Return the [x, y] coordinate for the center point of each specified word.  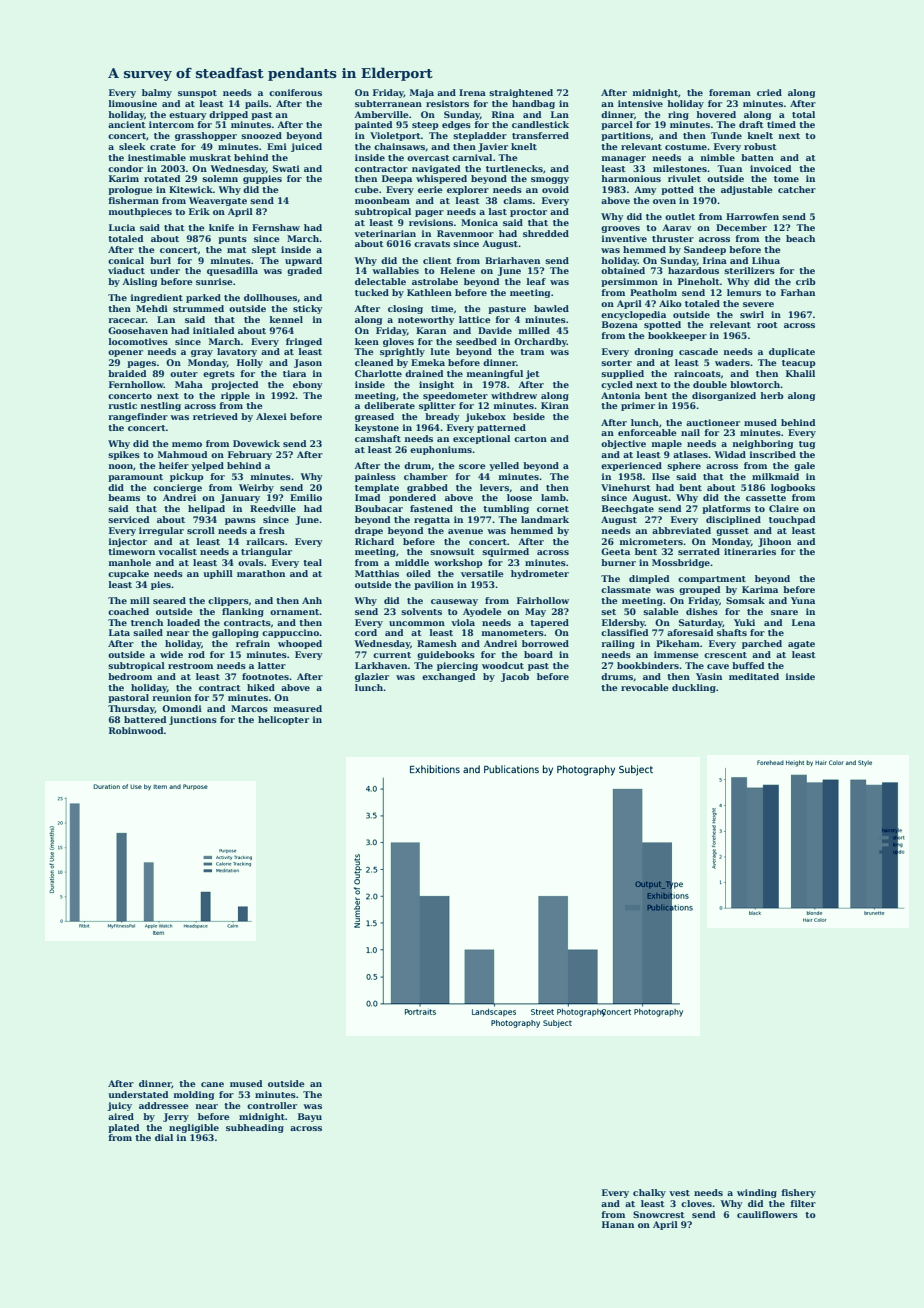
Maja [422, 93]
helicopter [283, 720]
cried [769, 92]
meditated [754, 676]
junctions [193, 720]
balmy [157, 93]
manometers [513, 633]
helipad [206, 509]
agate [801, 645]
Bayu [310, 1117]
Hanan [618, 1224]
